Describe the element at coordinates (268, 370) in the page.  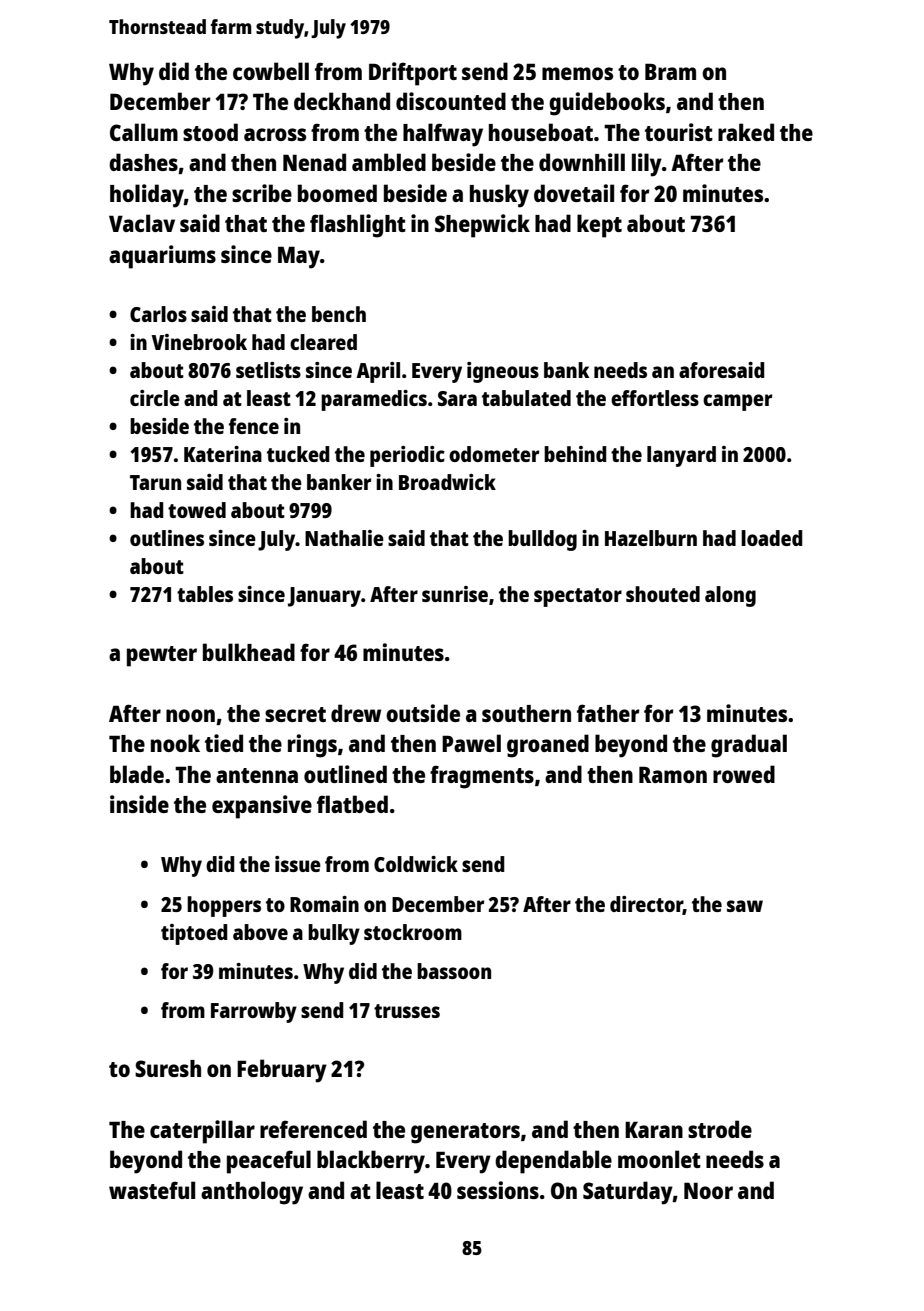
I see `setlists` at that location.
